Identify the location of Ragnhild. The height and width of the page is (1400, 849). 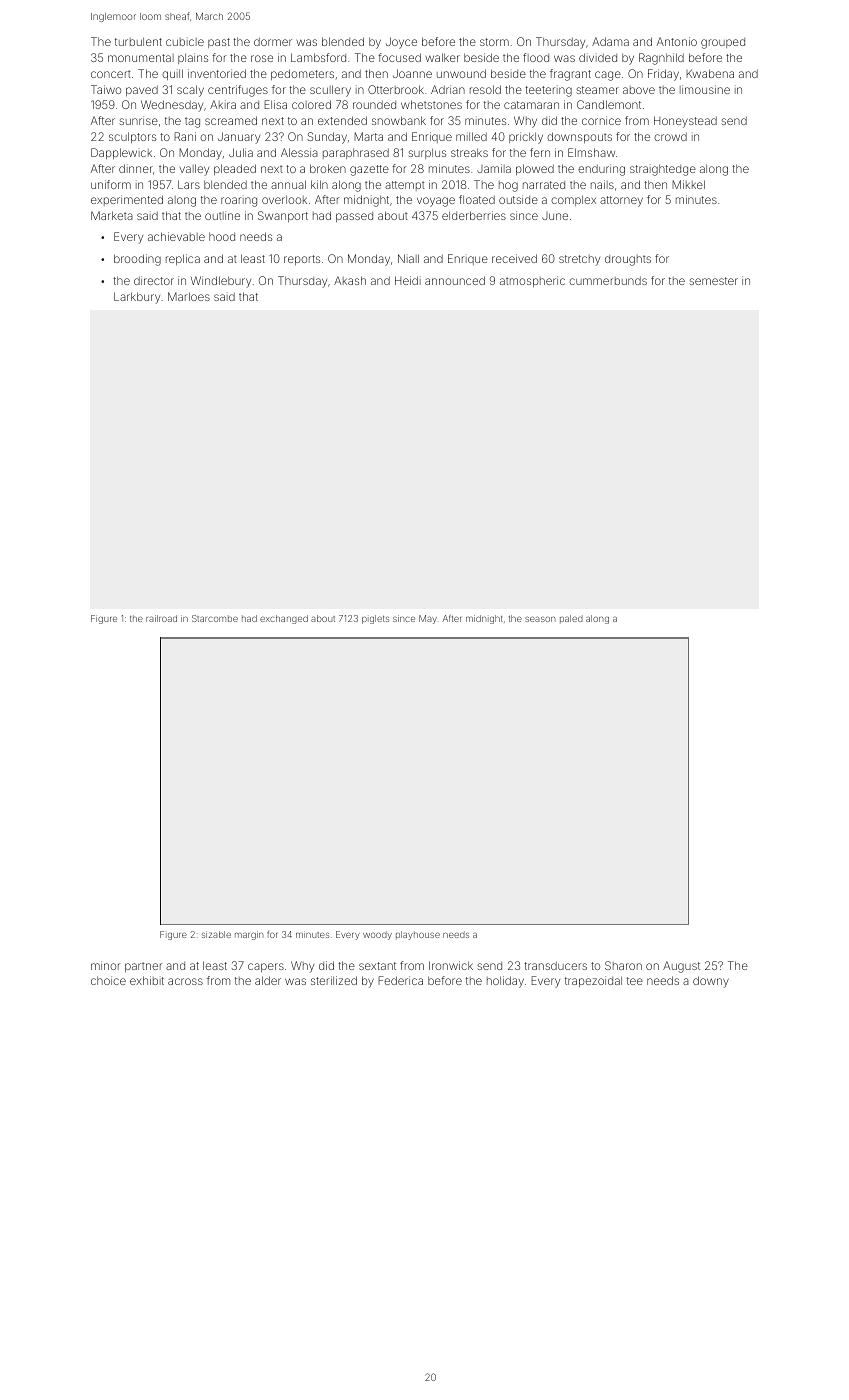
(661, 59).
